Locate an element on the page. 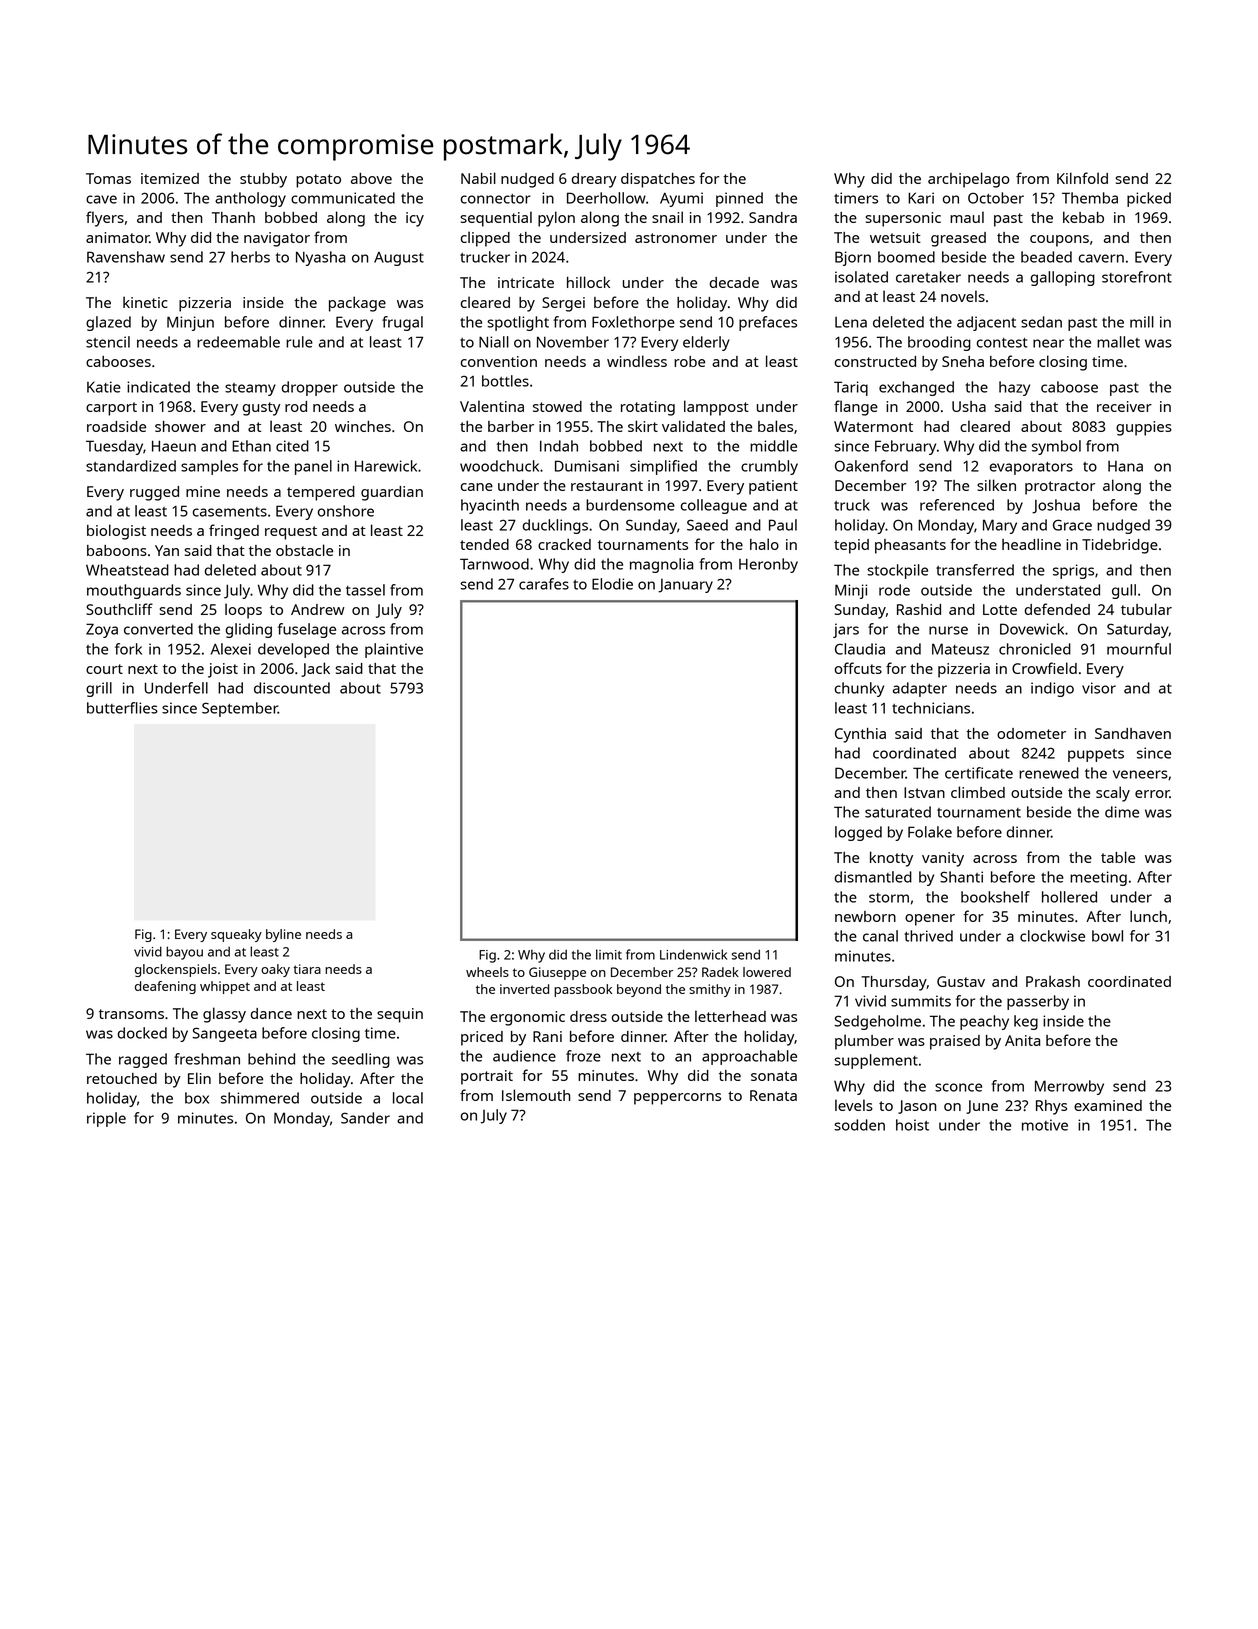 This document has width=1258, height=1629. Heronby is located at coordinates (768, 565).
